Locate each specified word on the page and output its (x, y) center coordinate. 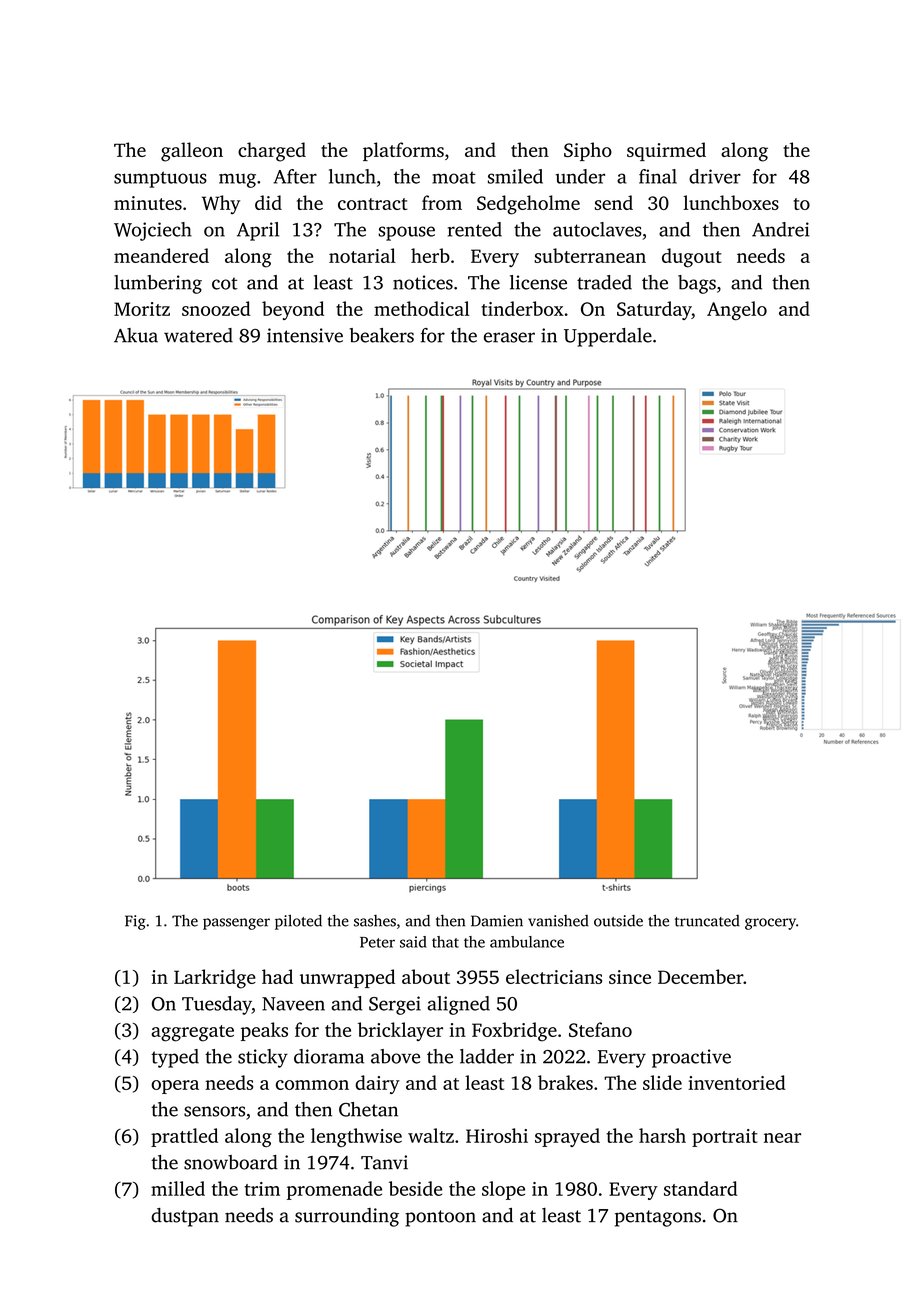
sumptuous (160, 179)
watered (198, 335)
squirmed (666, 151)
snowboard (231, 1162)
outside (618, 921)
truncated (707, 921)
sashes (375, 921)
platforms (403, 151)
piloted (298, 922)
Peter (377, 942)
